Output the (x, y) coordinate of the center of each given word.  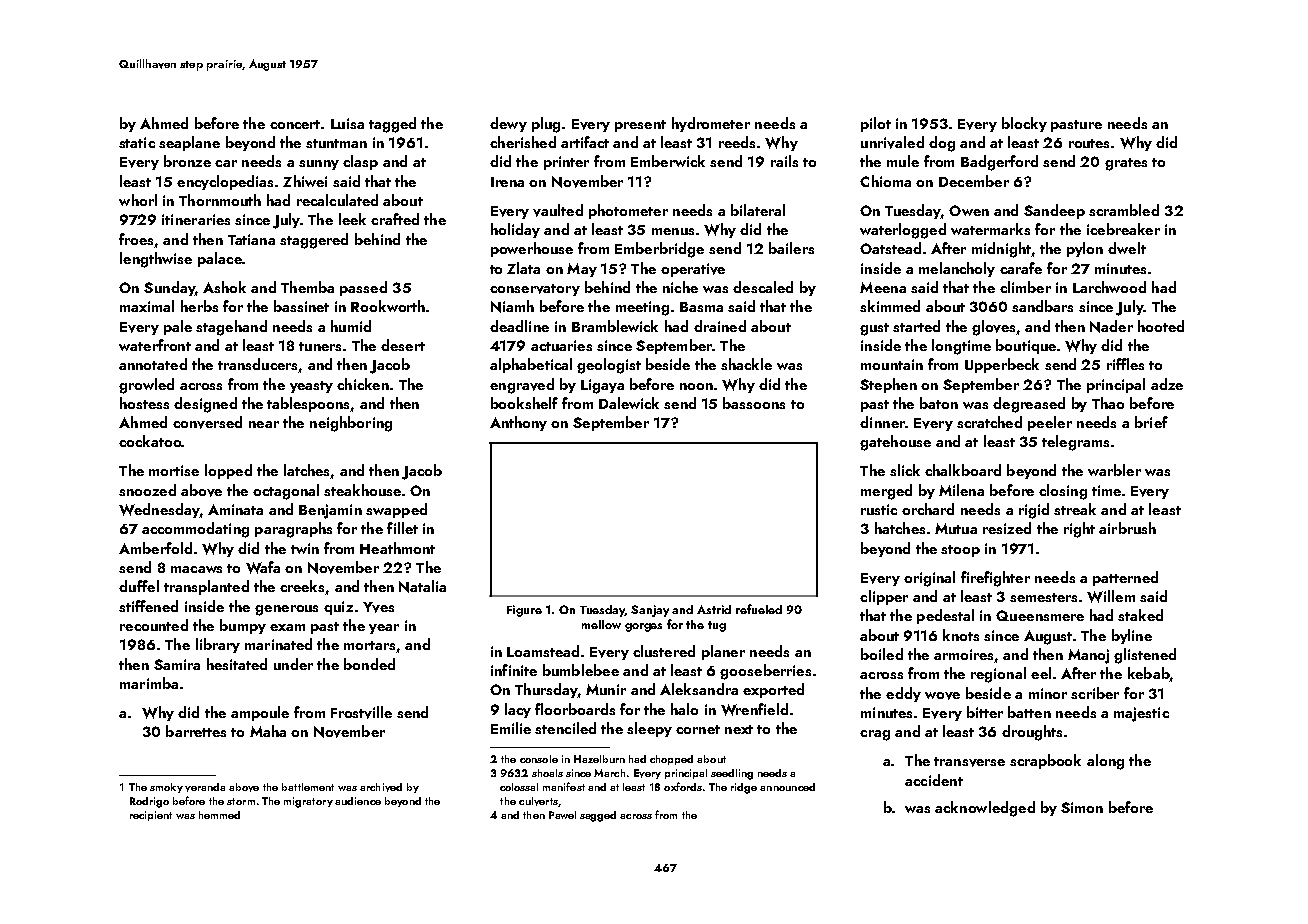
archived (381, 787)
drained (720, 326)
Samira (177, 664)
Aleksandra (699, 689)
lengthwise (156, 260)
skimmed (890, 306)
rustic (879, 509)
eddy (903, 694)
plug (546, 125)
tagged (392, 125)
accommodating (195, 530)
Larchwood (1109, 287)
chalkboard (963, 470)
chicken (363, 384)
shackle (746, 364)
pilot (876, 124)
